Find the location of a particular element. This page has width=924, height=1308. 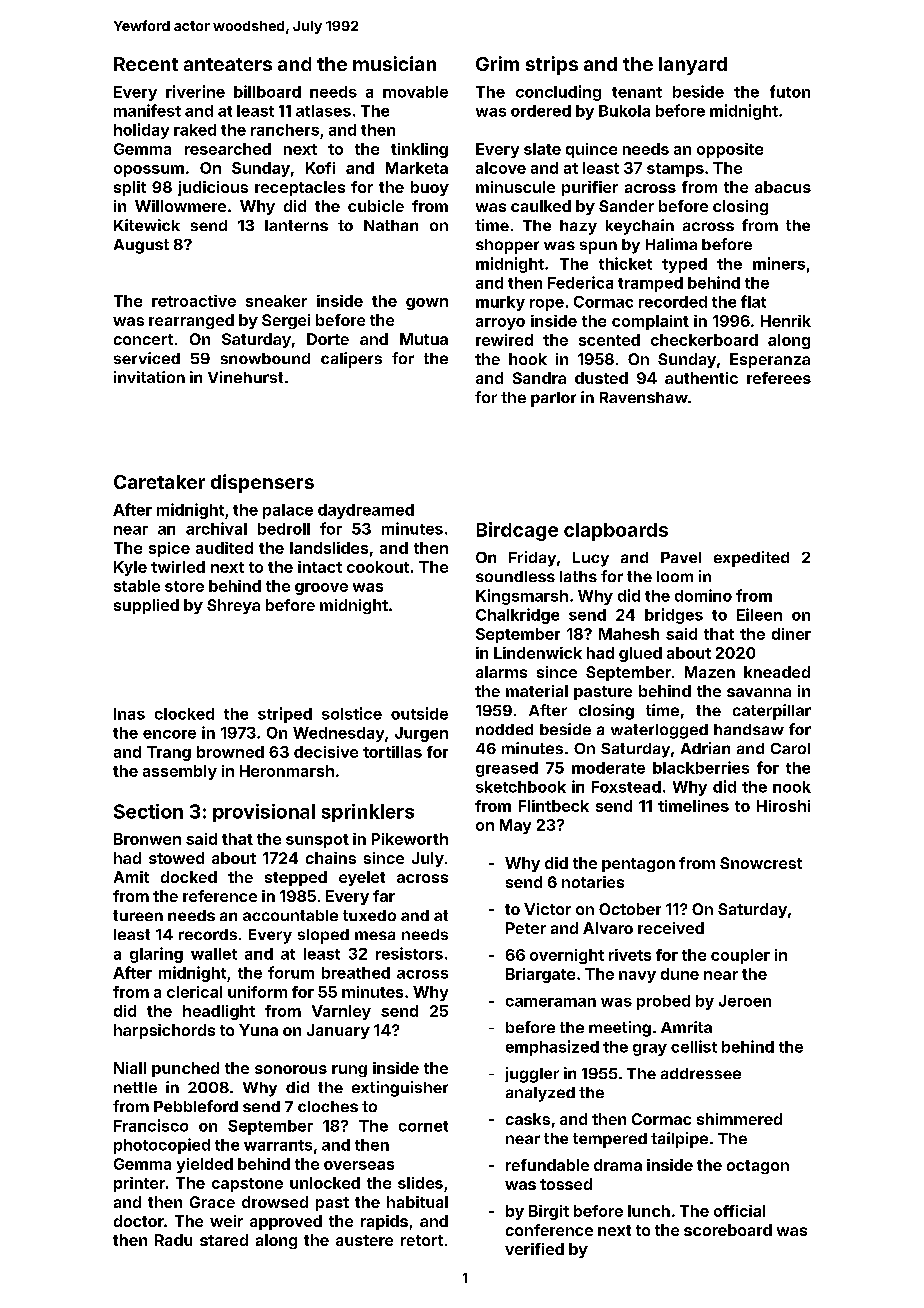

Pebbleford is located at coordinates (196, 1106).
